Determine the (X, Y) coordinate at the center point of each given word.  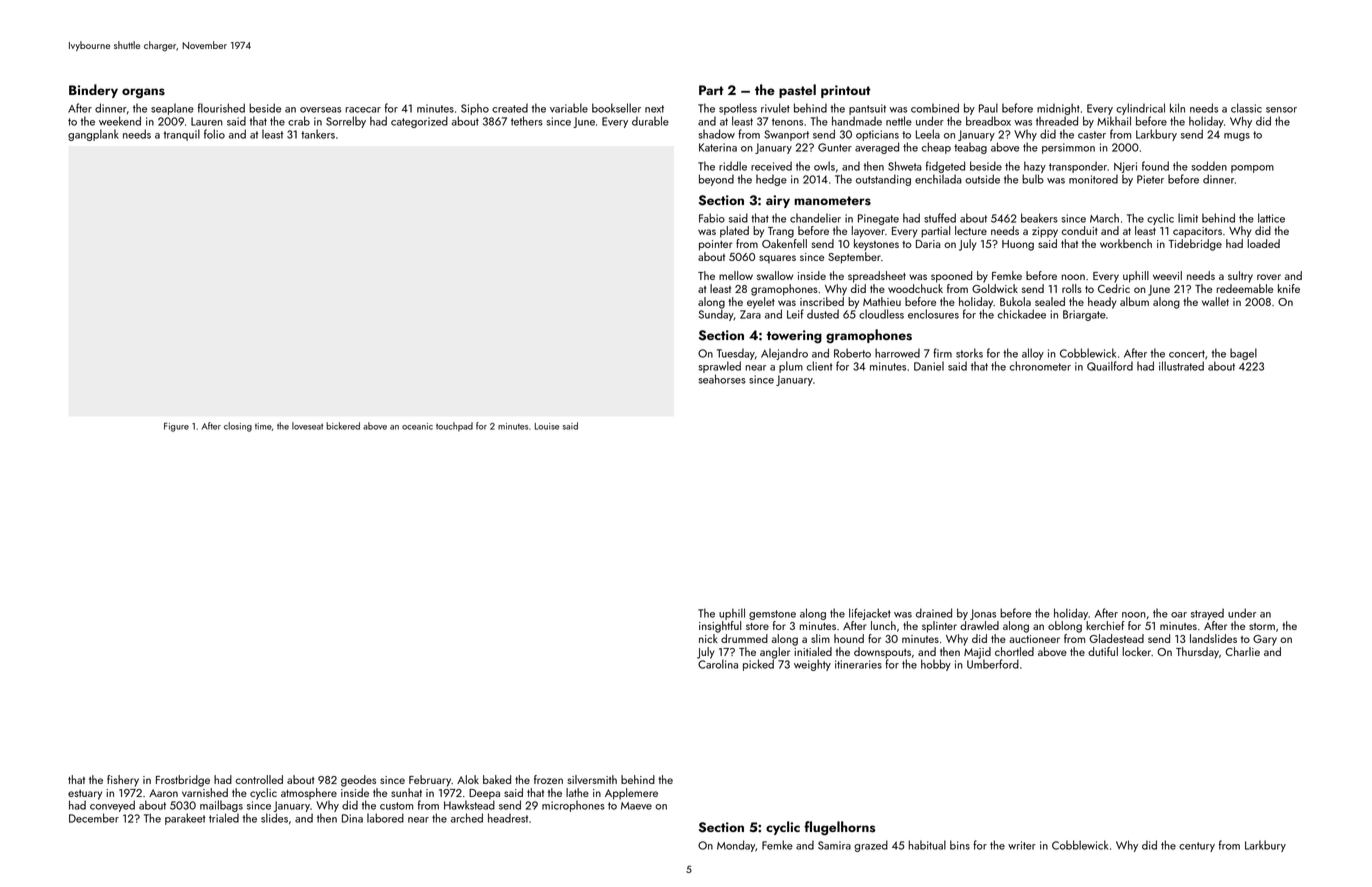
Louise (547, 426)
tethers (527, 121)
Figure (176, 427)
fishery (123, 781)
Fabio (712, 218)
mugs (1237, 137)
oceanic (417, 426)
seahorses (722, 379)
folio (214, 134)
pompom (1252, 169)
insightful (720, 627)
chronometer (1040, 366)
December (94, 818)
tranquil (182, 135)
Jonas (983, 614)
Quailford (1110, 366)
